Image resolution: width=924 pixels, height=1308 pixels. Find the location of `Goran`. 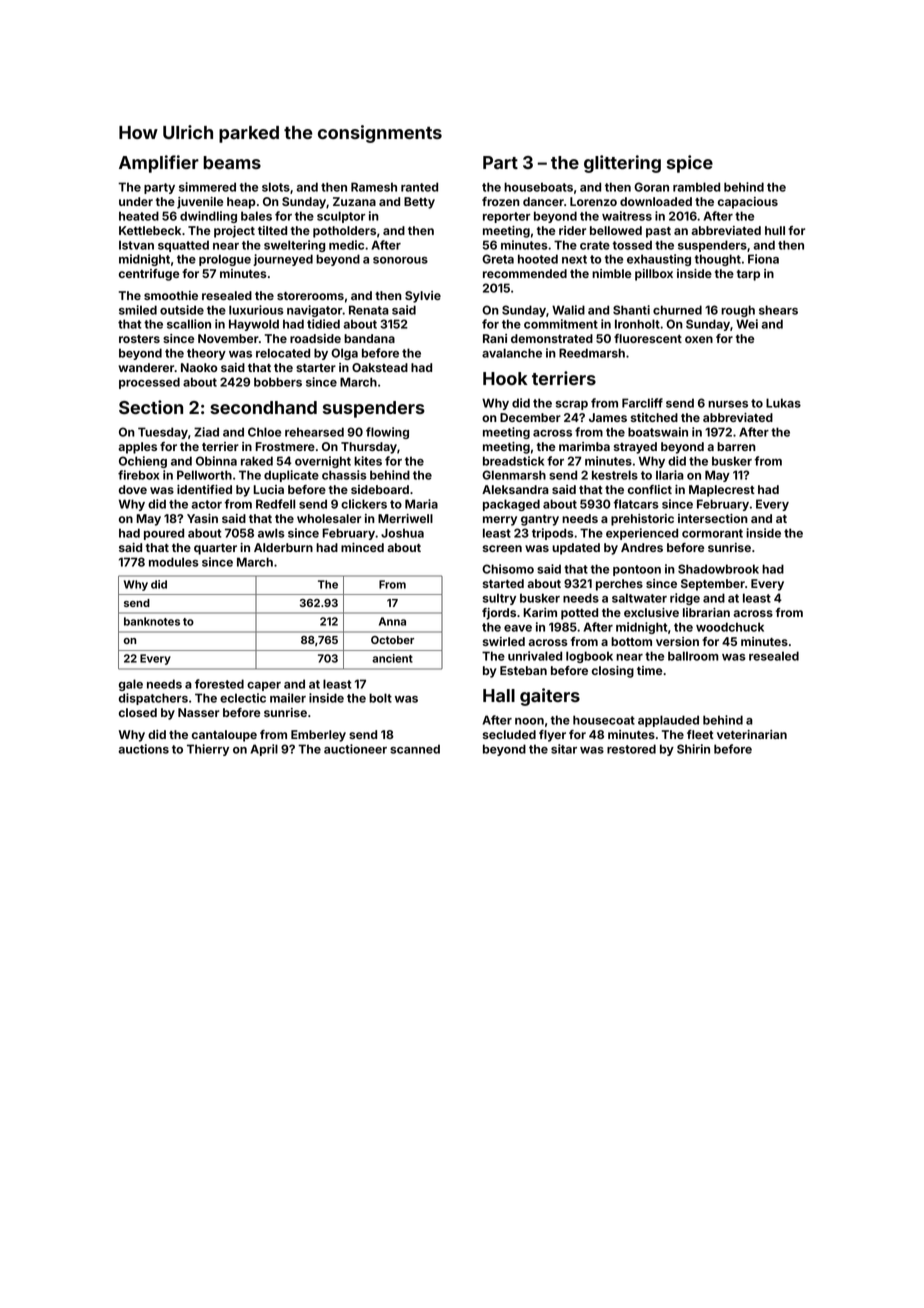

Goran is located at coordinates (651, 187).
